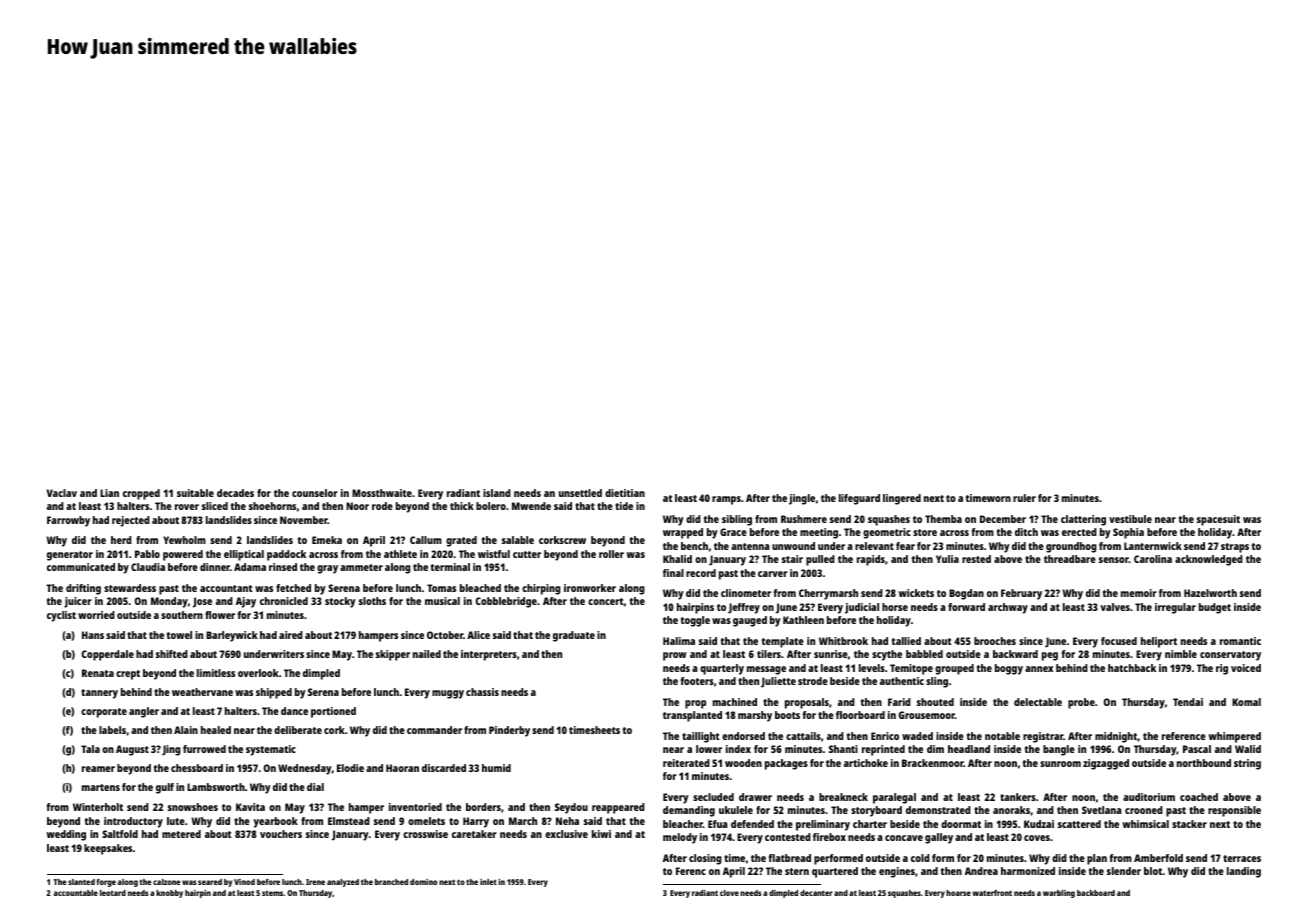 This image has height=924, width=1308. I want to click on notable, so click(1002, 736).
